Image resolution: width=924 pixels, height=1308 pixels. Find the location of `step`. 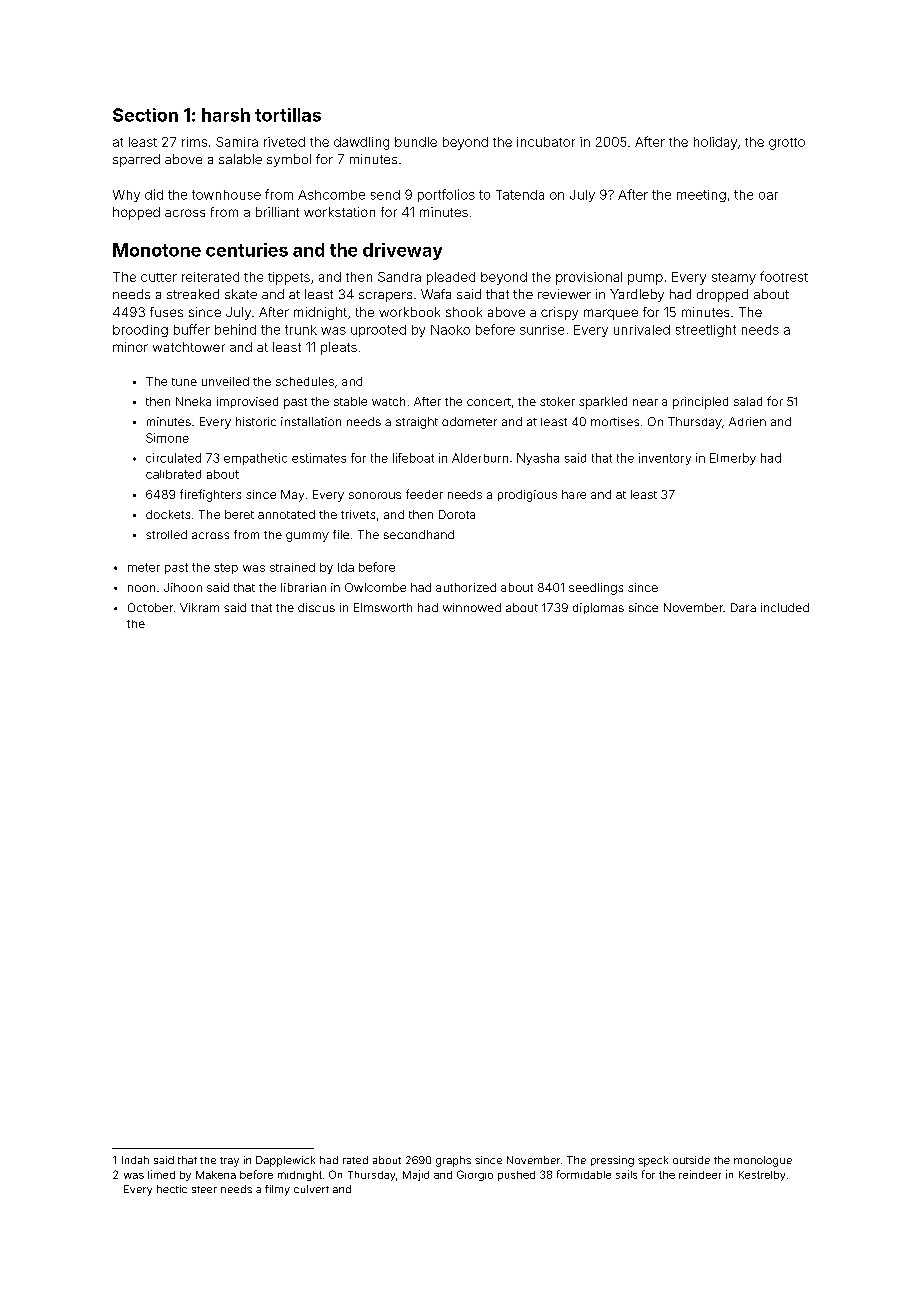

step is located at coordinates (226, 568).
